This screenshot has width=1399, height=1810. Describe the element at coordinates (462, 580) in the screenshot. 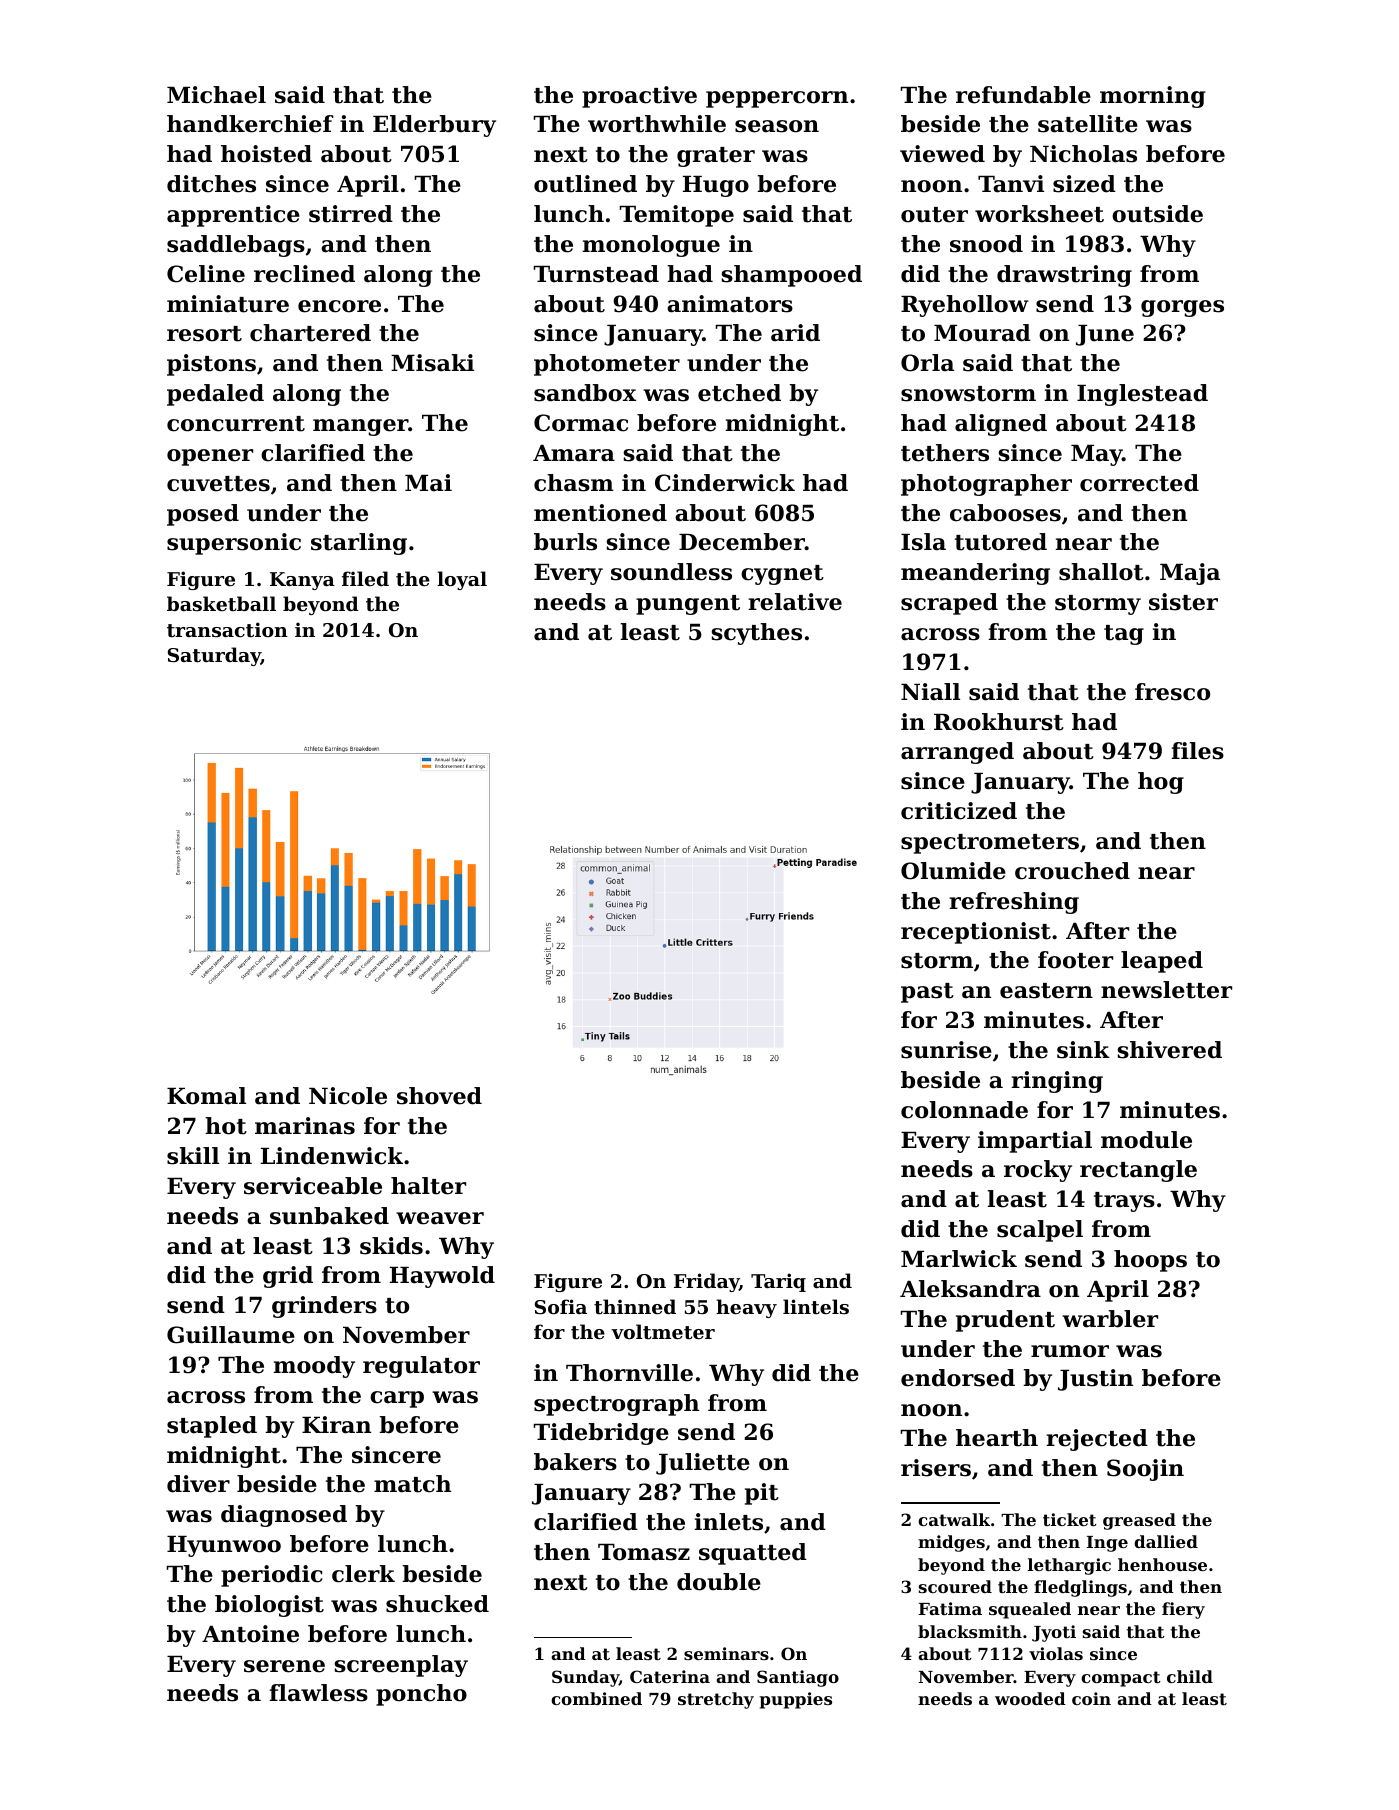

I see `loyal` at that location.
